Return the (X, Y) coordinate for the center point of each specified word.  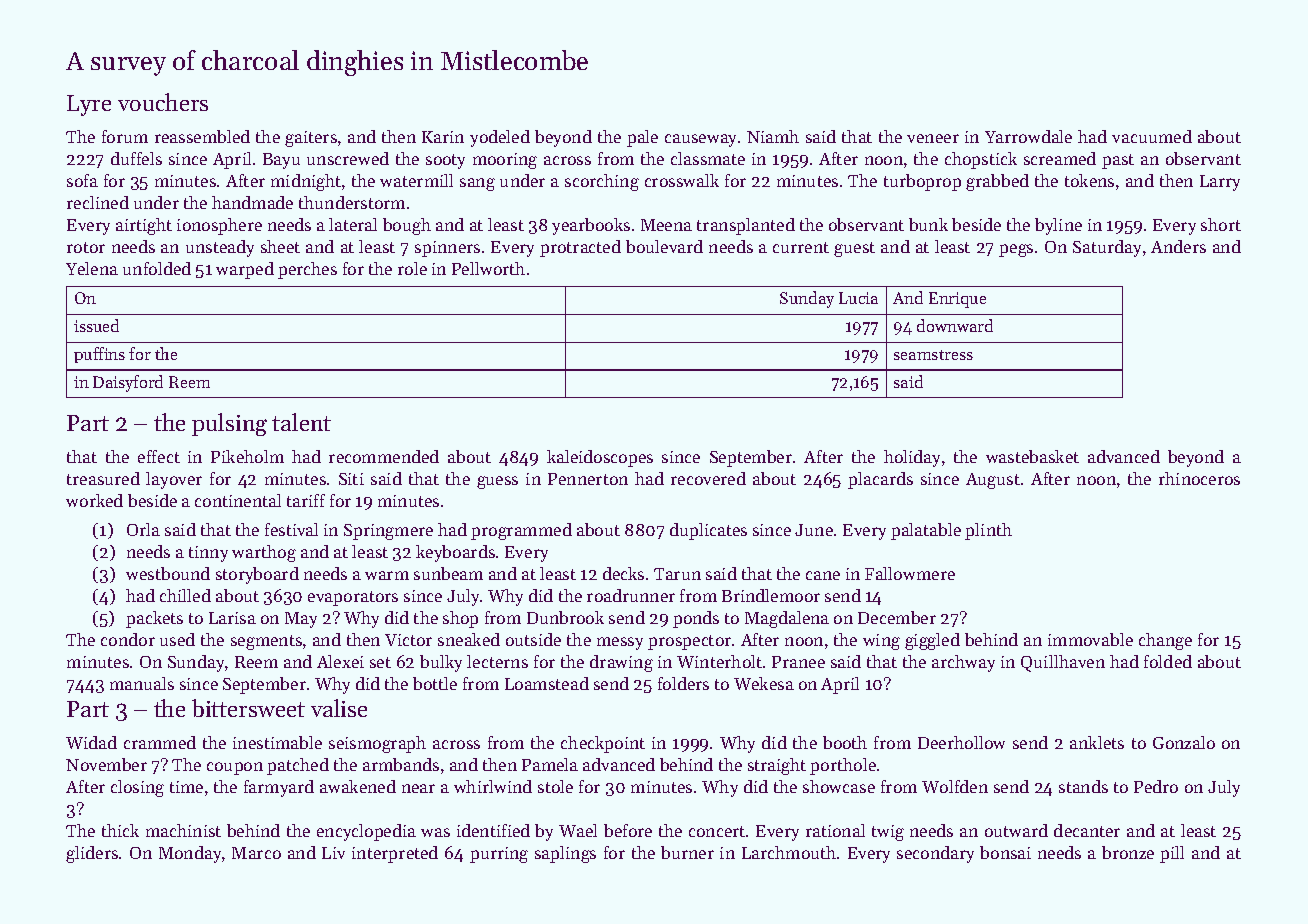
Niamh (773, 136)
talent (301, 422)
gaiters (311, 139)
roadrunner (631, 595)
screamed (1060, 158)
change (1165, 641)
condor (128, 639)
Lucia (858, 298)
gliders (92, 854)
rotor (86, 247)
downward (955, 325)
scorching (602, 182)
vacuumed (1152, 136)
